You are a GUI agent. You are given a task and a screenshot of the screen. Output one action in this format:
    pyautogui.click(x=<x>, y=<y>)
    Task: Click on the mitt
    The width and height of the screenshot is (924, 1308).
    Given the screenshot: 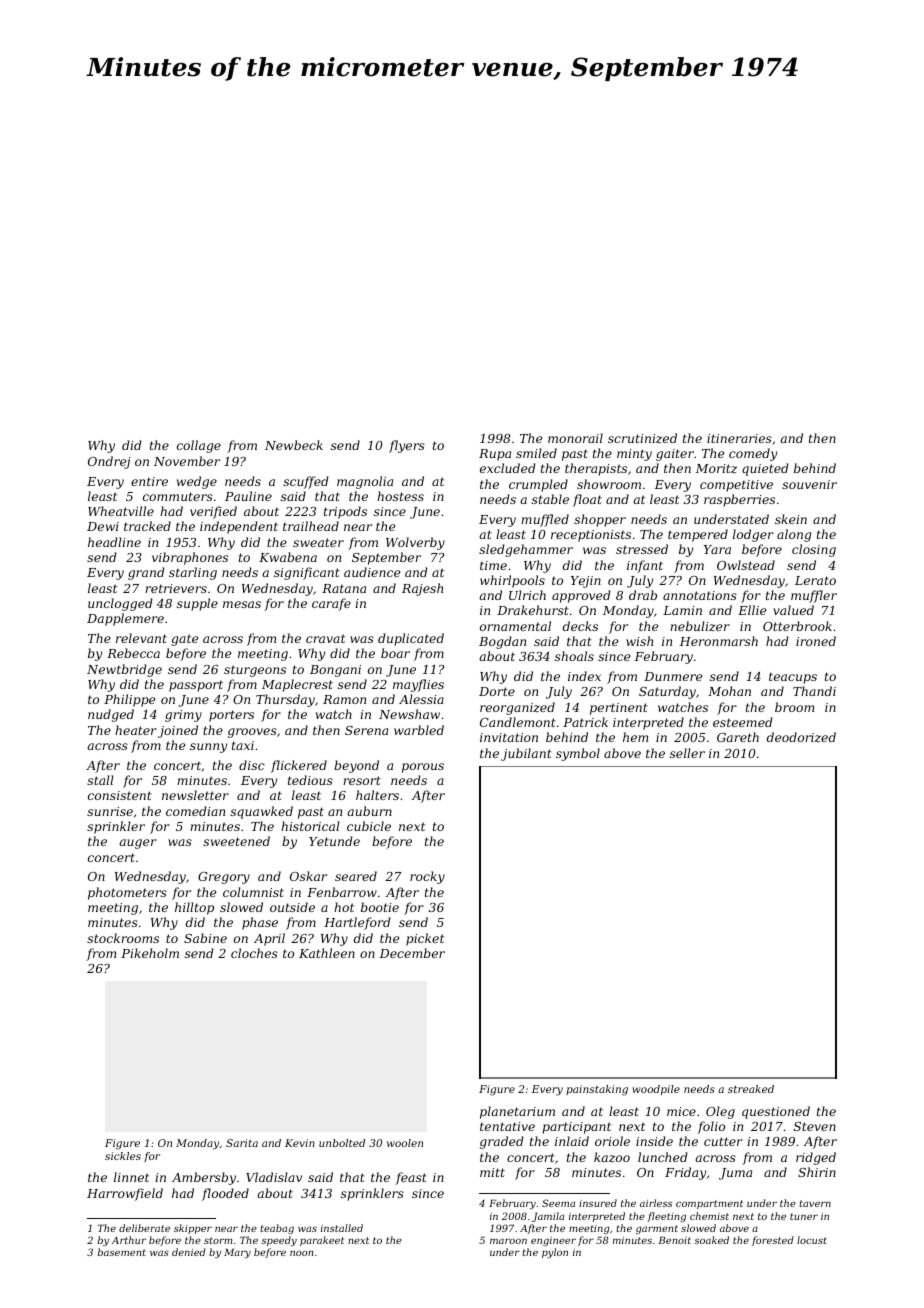 What is the action you would take?
    pyautogui.click(x=492, y=1172)
